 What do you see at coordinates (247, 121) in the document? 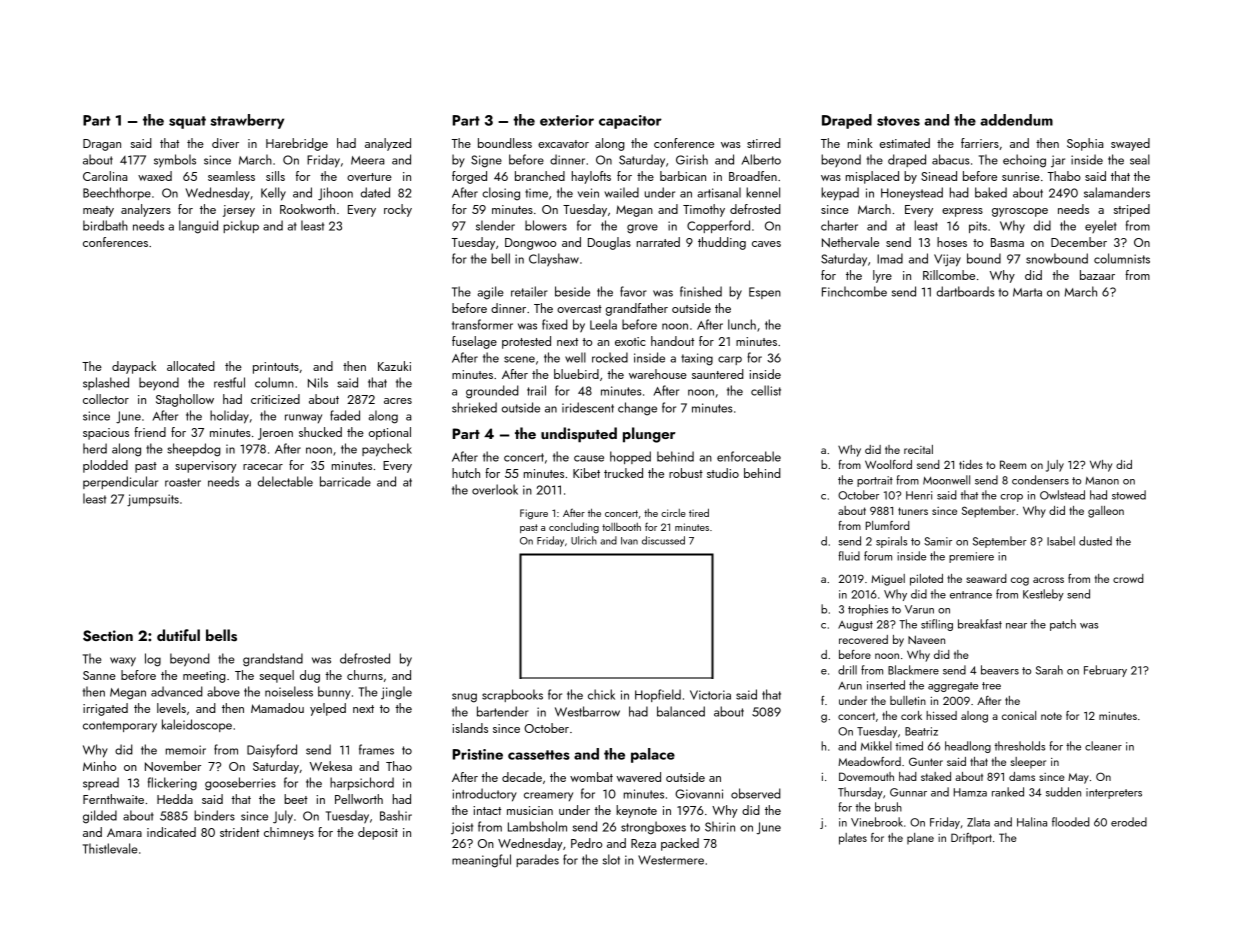
I see `strawberry` at bounding box center [247, 121].
